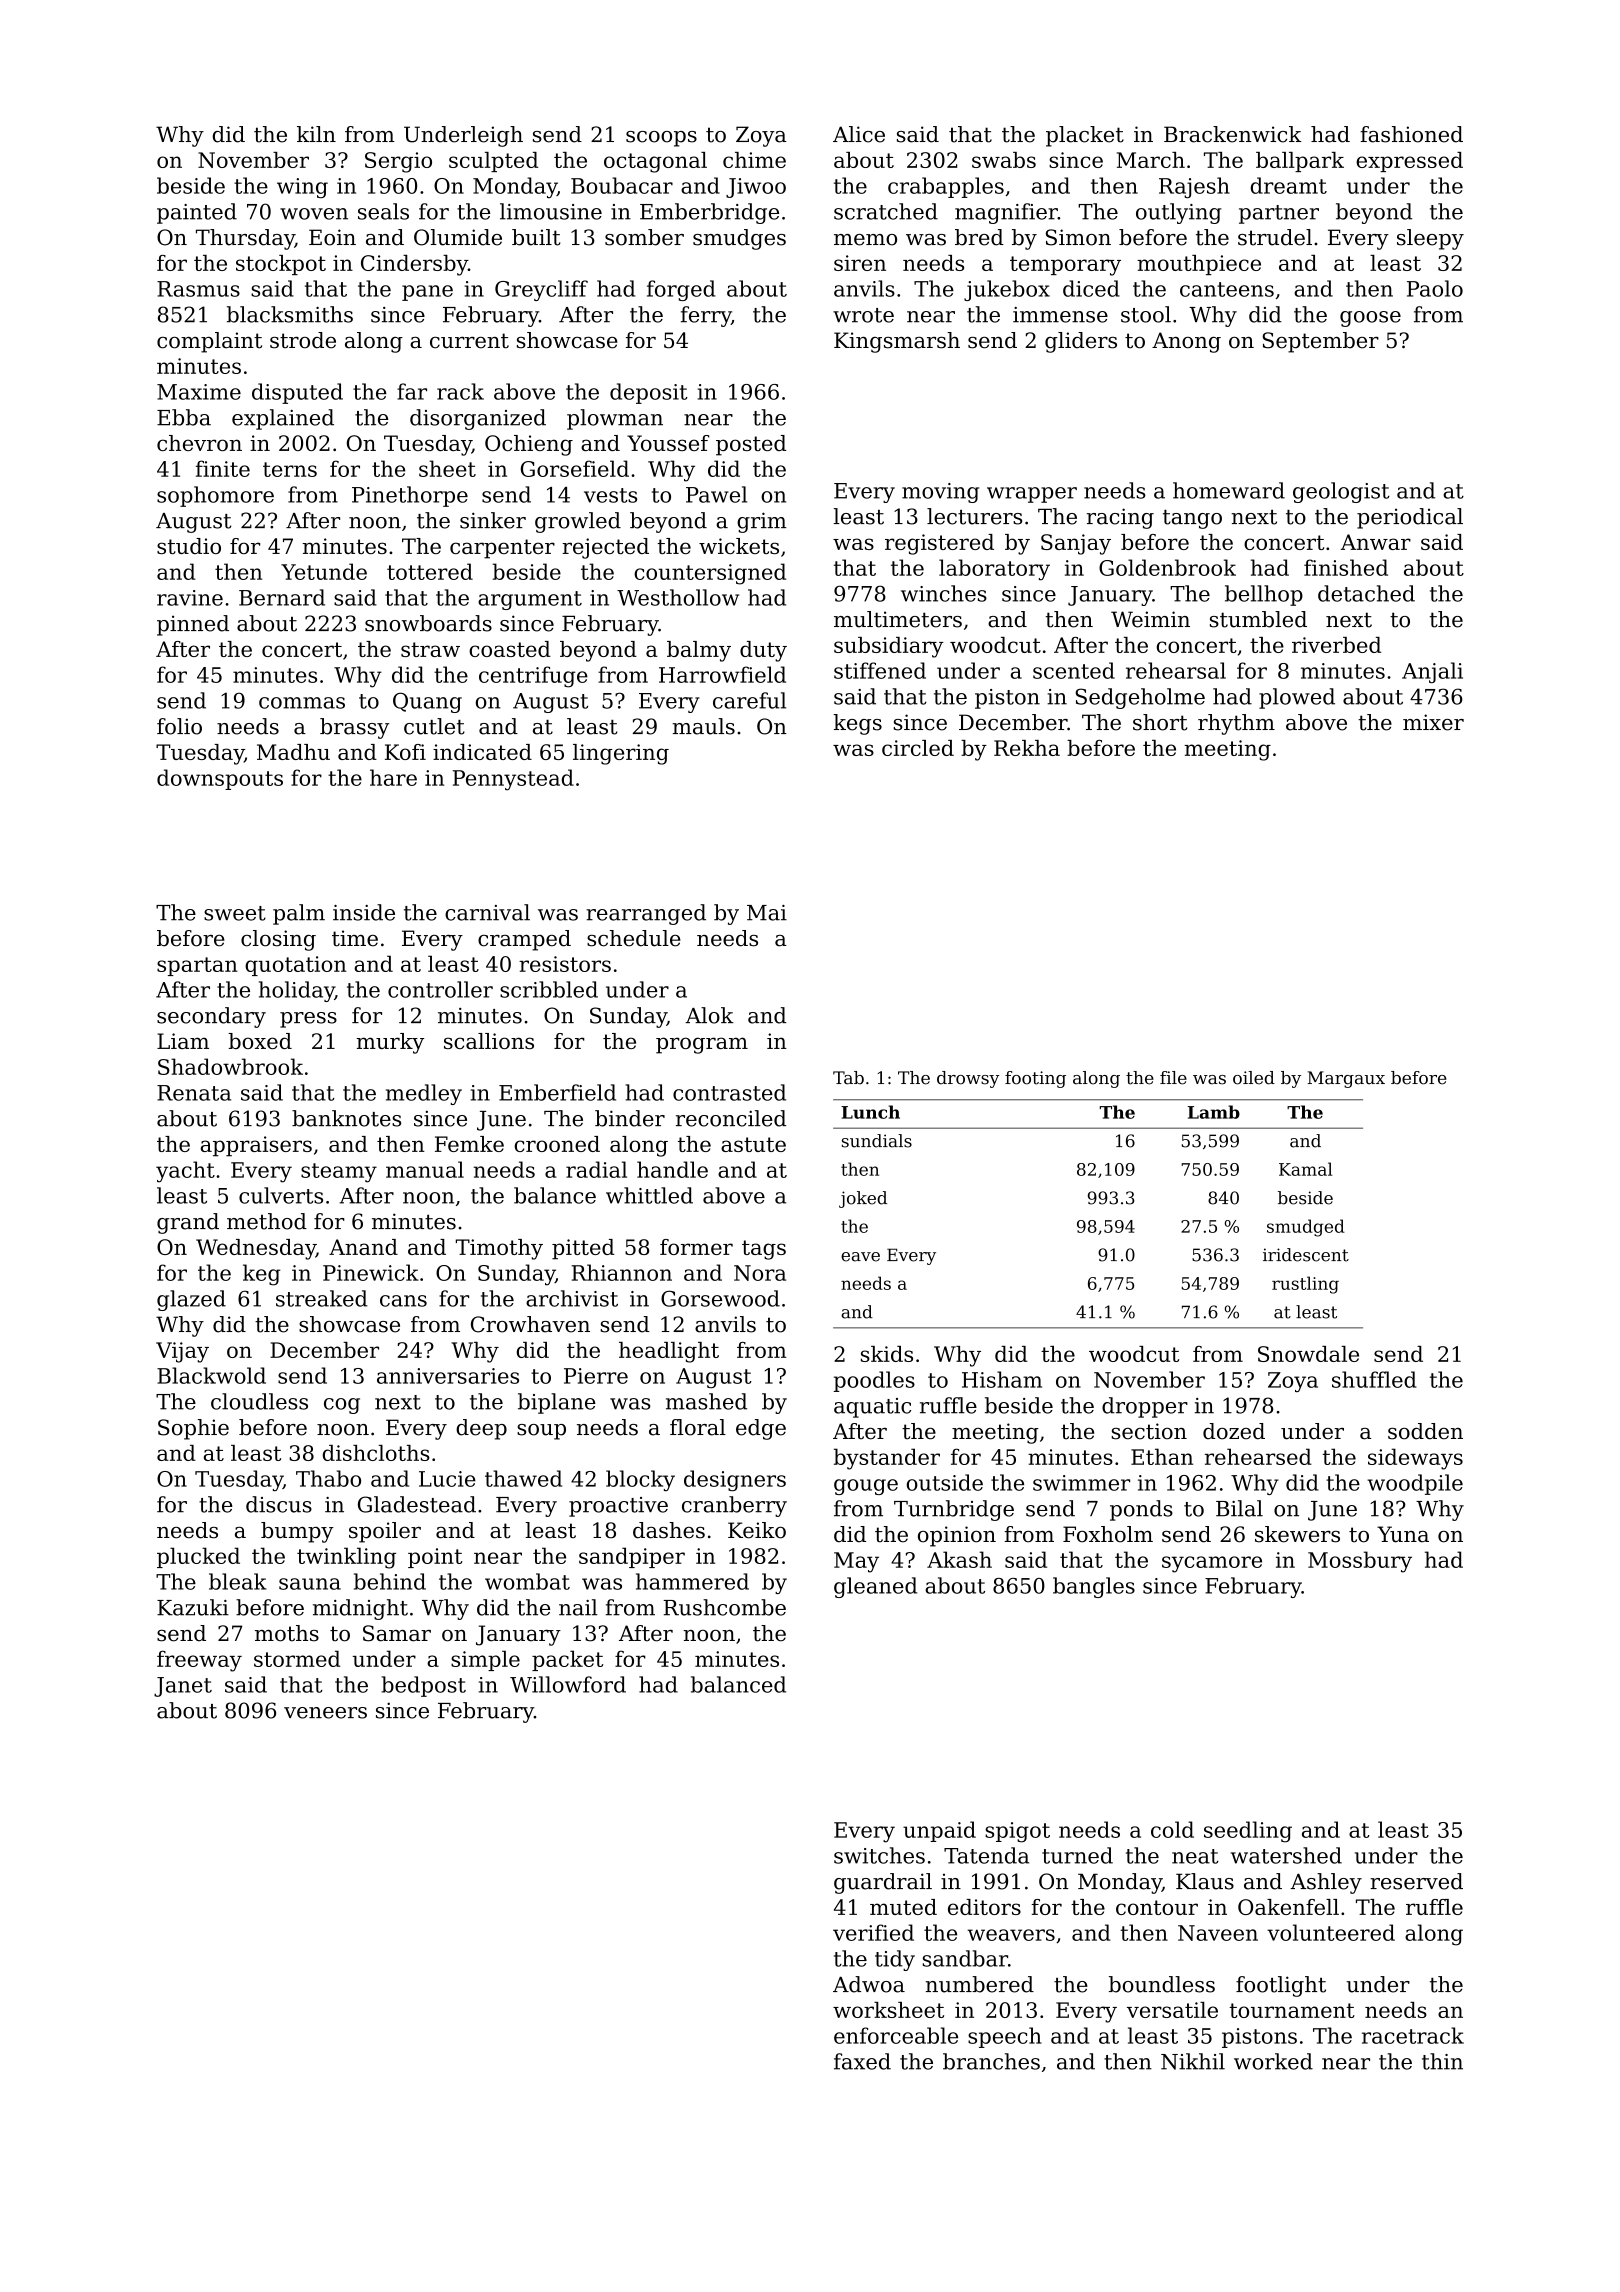  I want to click on former, so click(696, 1247).
